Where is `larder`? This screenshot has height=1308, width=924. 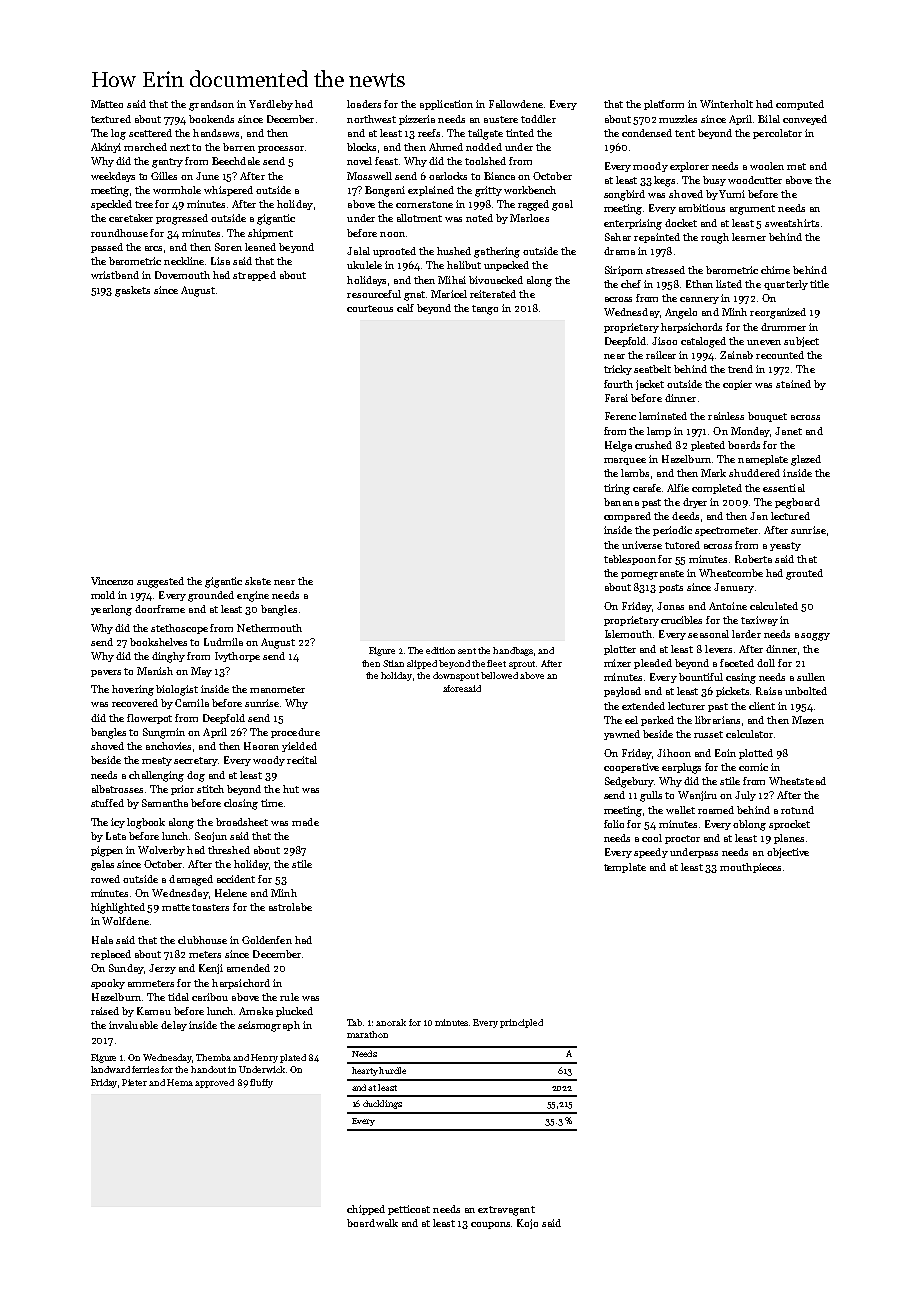
larder is located at coordinates (746, 634).
